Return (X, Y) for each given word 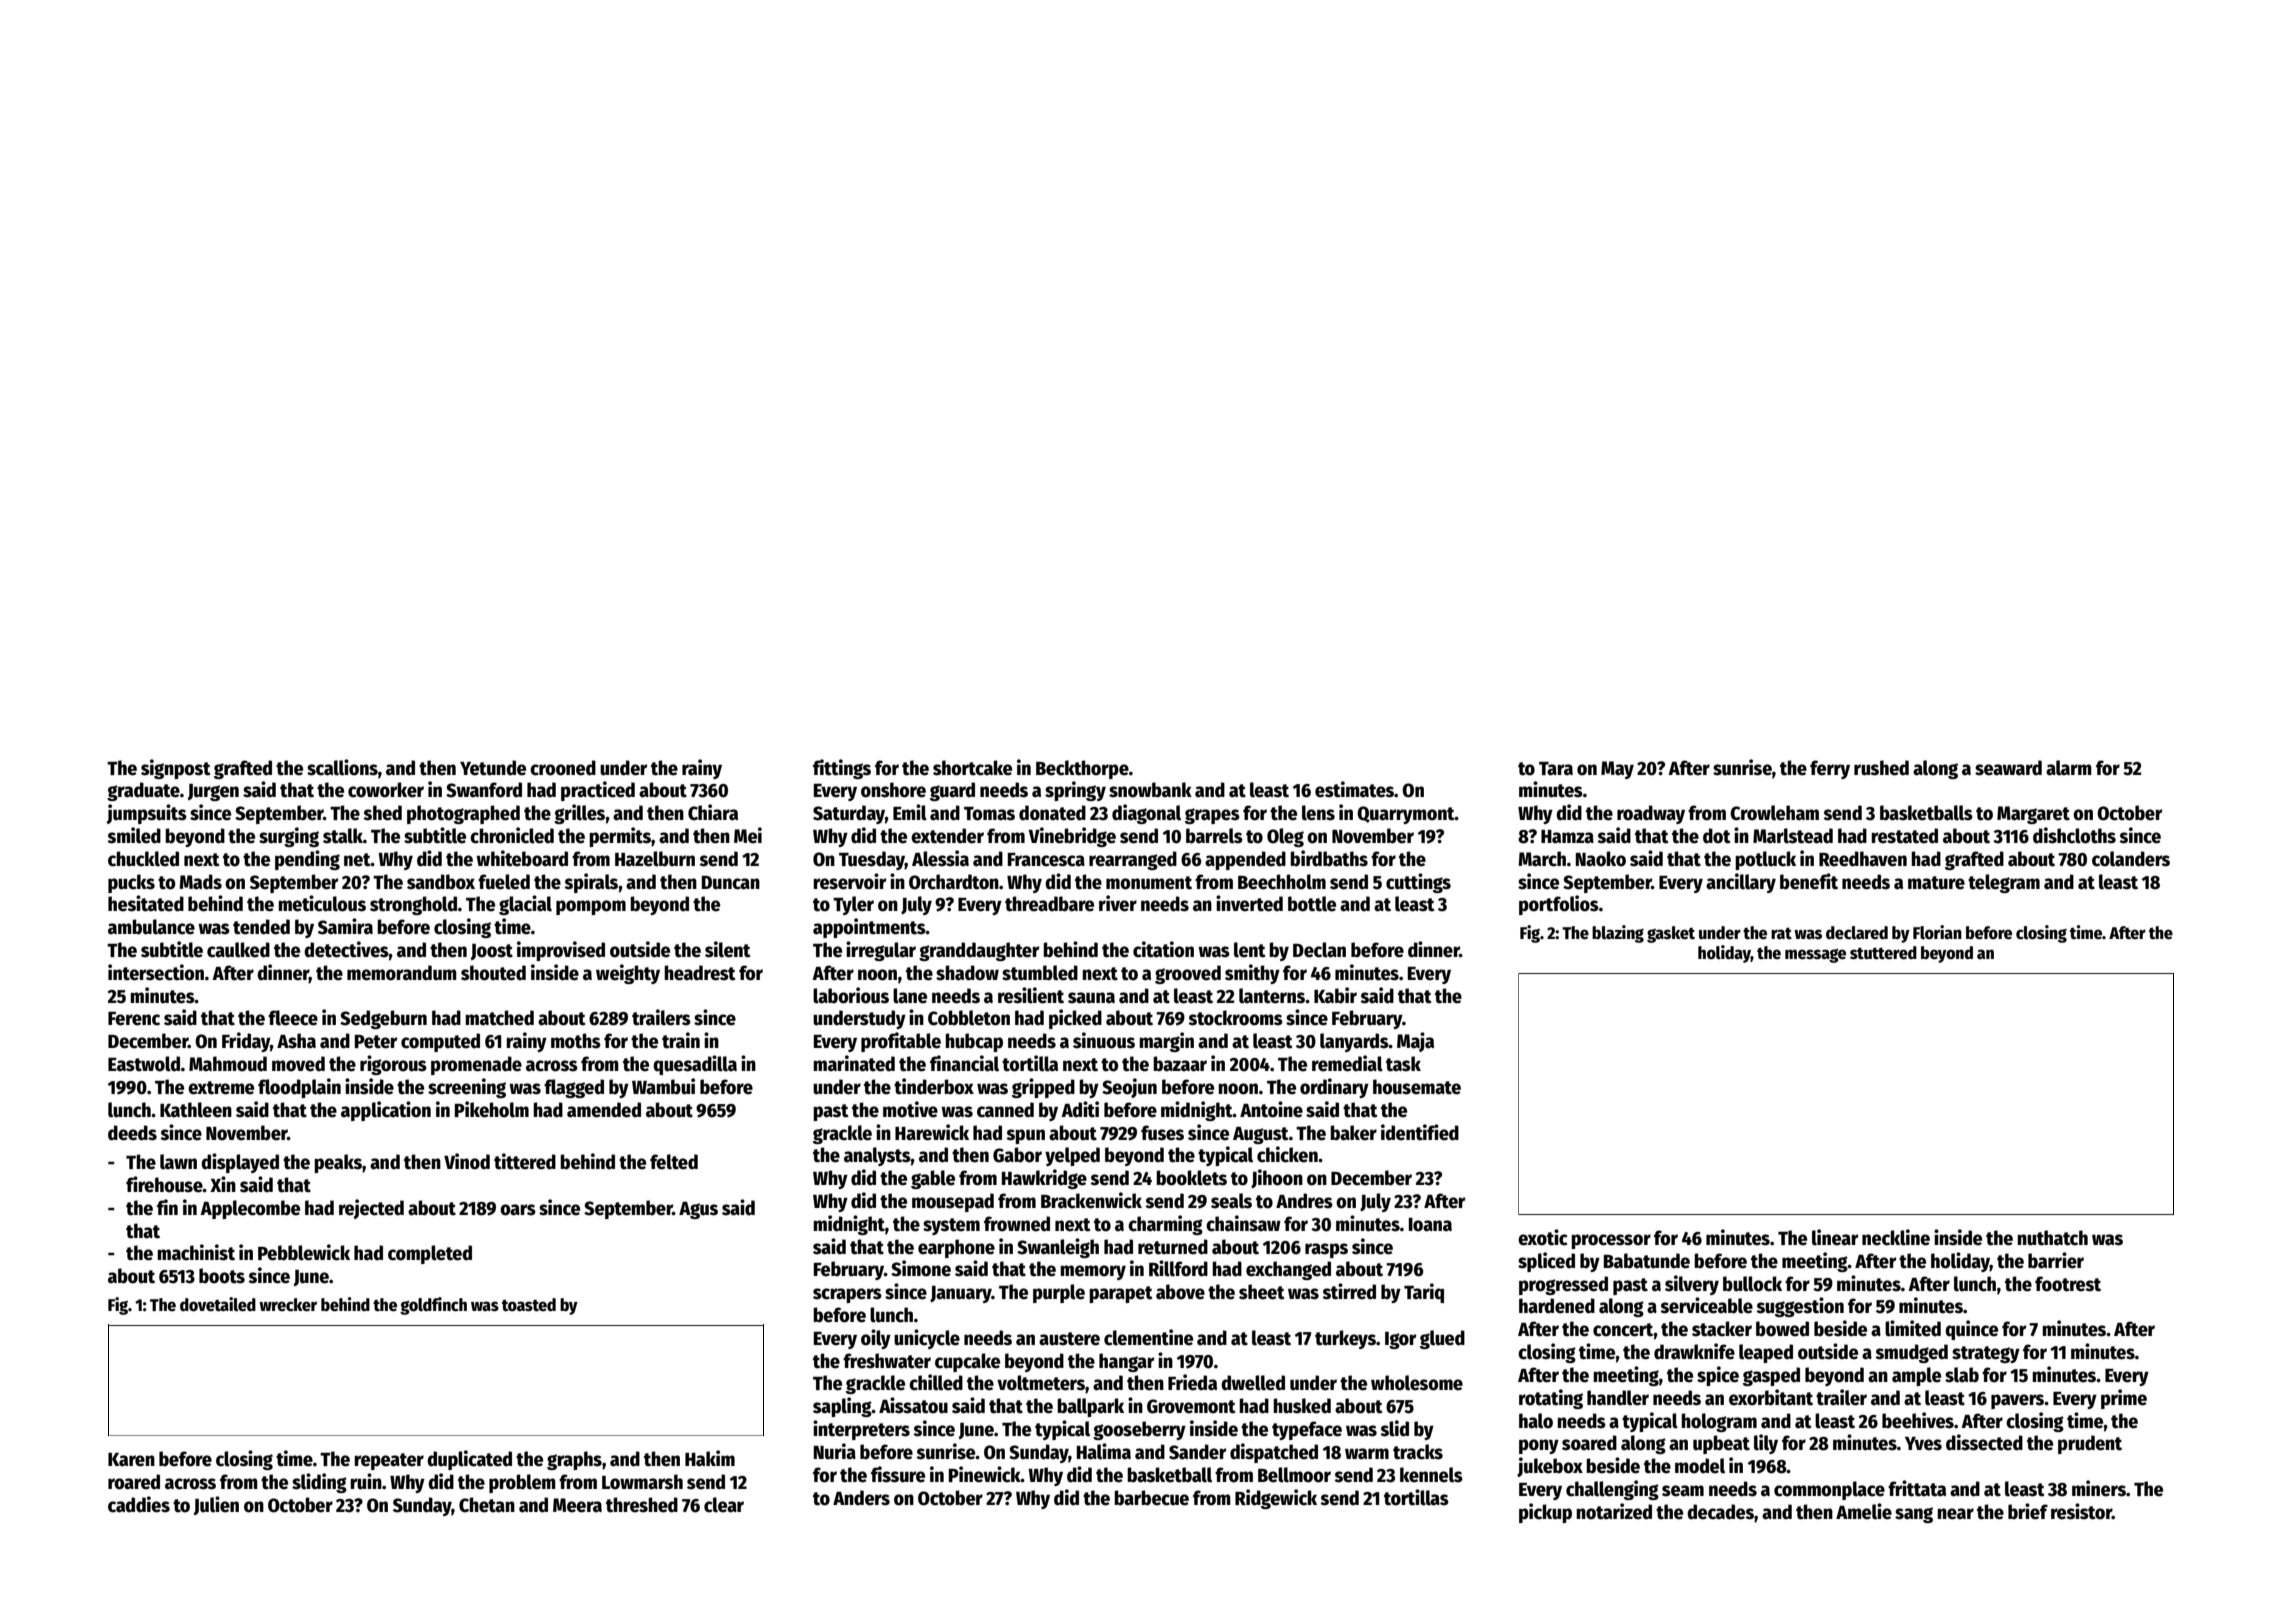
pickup (1545, 1513)
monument (1149, 883)
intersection (156, 972)
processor (1611, 1241)
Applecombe (250, 1209)
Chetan (487, 1505)
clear (724, 1505)
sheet (1262, 1292)
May (1617, 770)
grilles (580, 814)
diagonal (1146, 814)
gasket (1671, 934)
